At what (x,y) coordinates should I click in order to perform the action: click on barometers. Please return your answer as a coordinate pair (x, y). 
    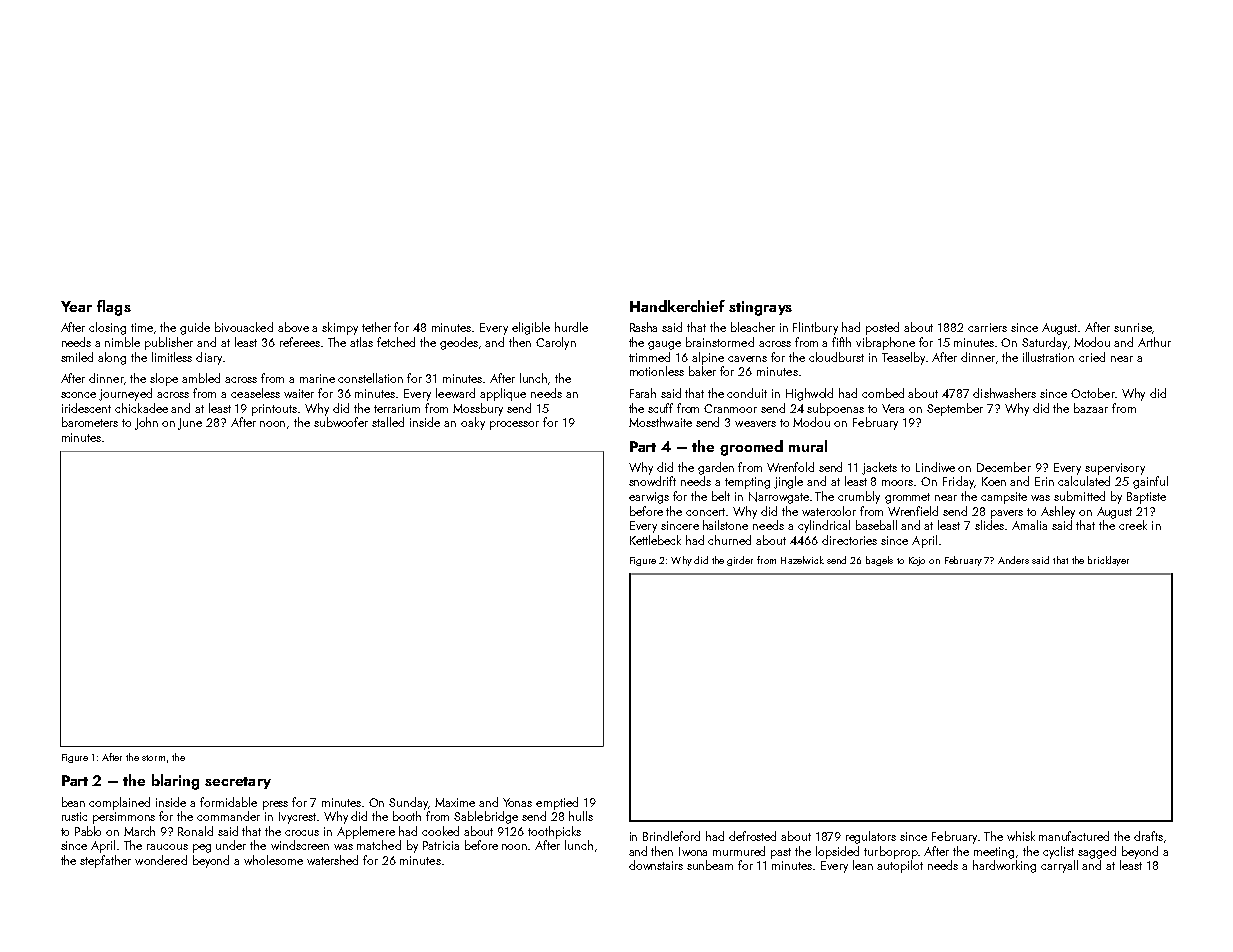
    Looking at the image, I should click on (90, 422).
